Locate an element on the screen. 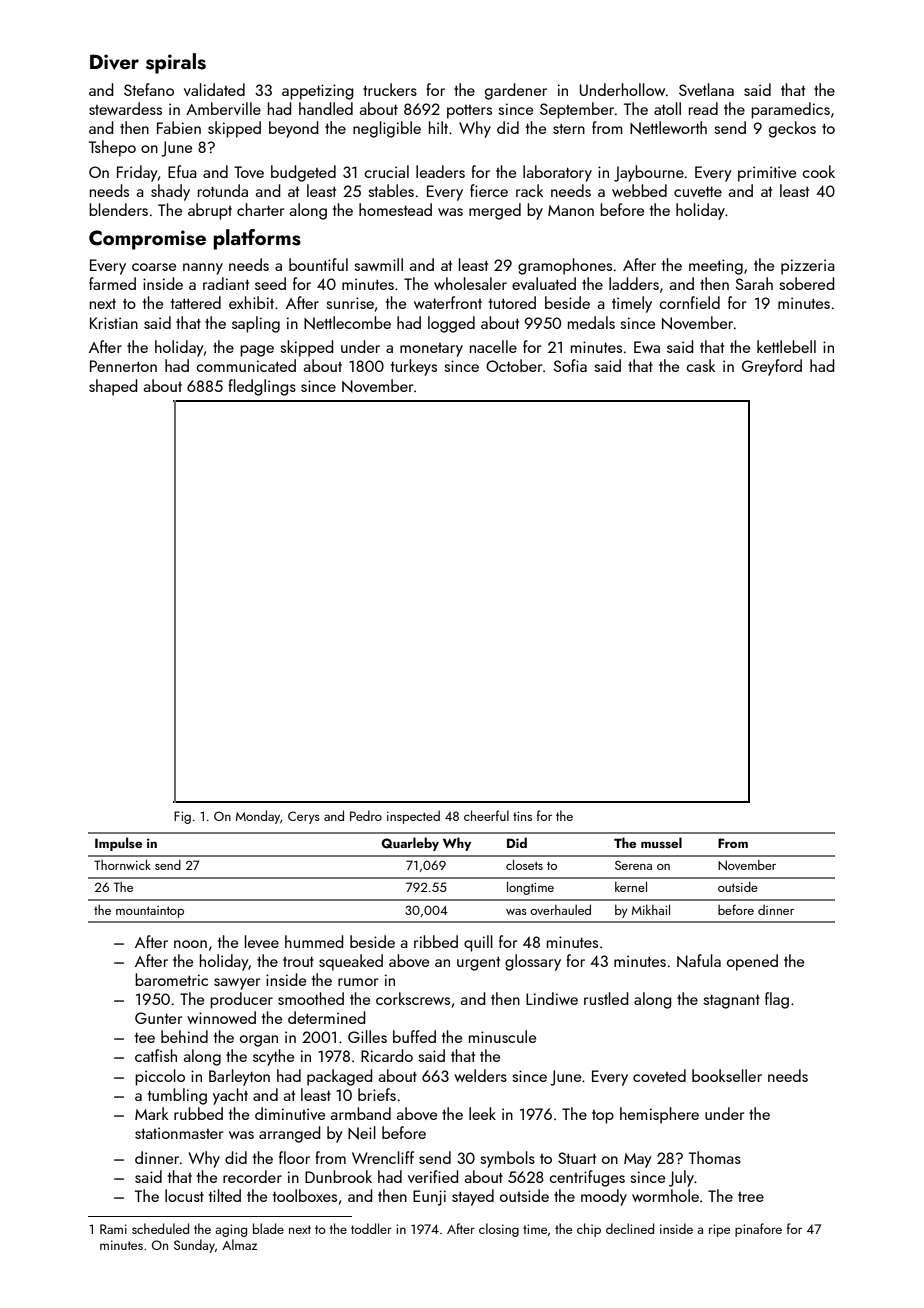 Image resolution: width=924 pixels, height=1308 pixels. Cerys is located at coordinates (304, 817).
